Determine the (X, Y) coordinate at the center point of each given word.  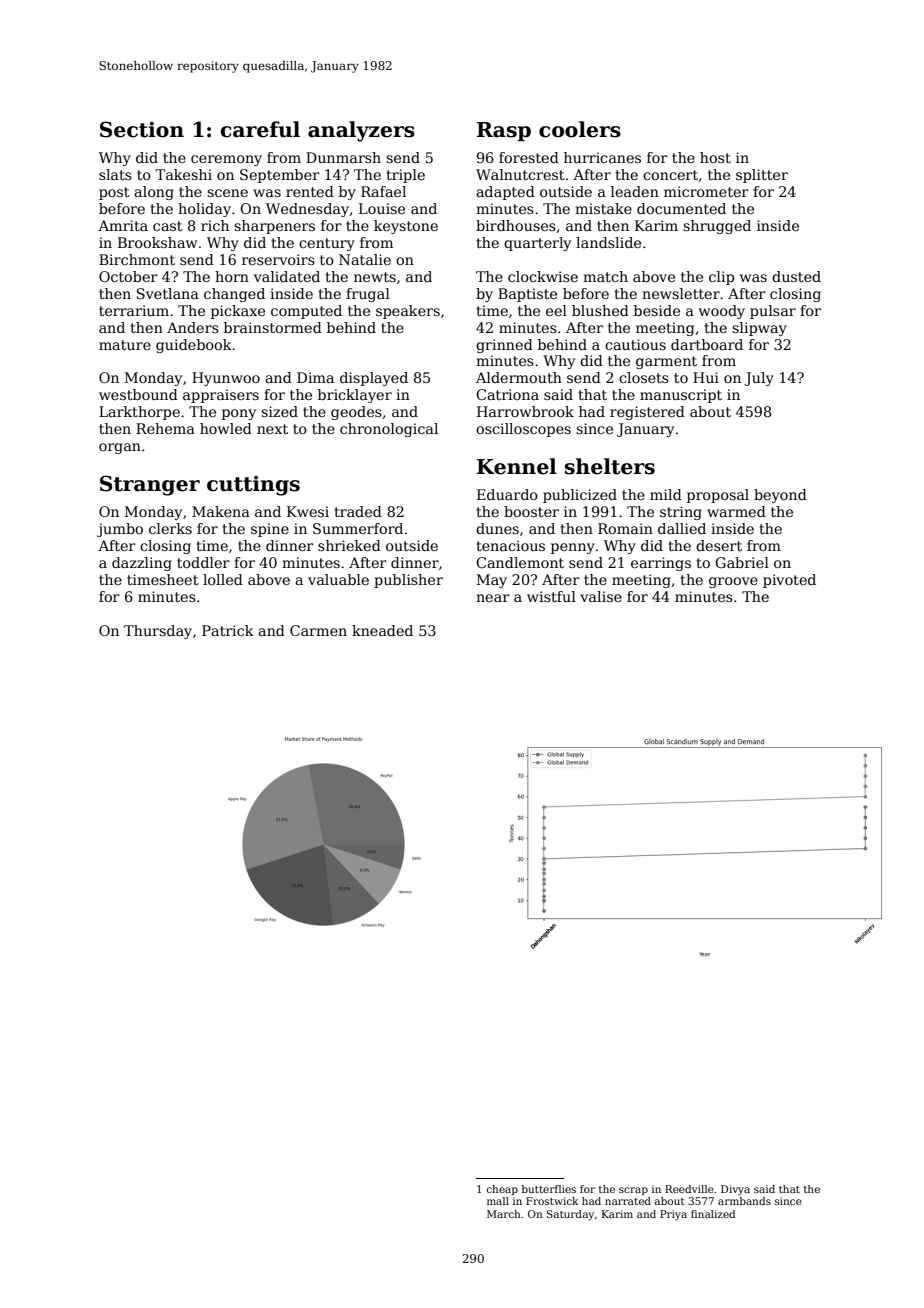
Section (142, 129)
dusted (796, 276)
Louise (382, 208)
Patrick (228, 630)
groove (733, 582)
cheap (502, 1190)
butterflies (549, 1189)
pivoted (789, 581)
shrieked (349, 545)
